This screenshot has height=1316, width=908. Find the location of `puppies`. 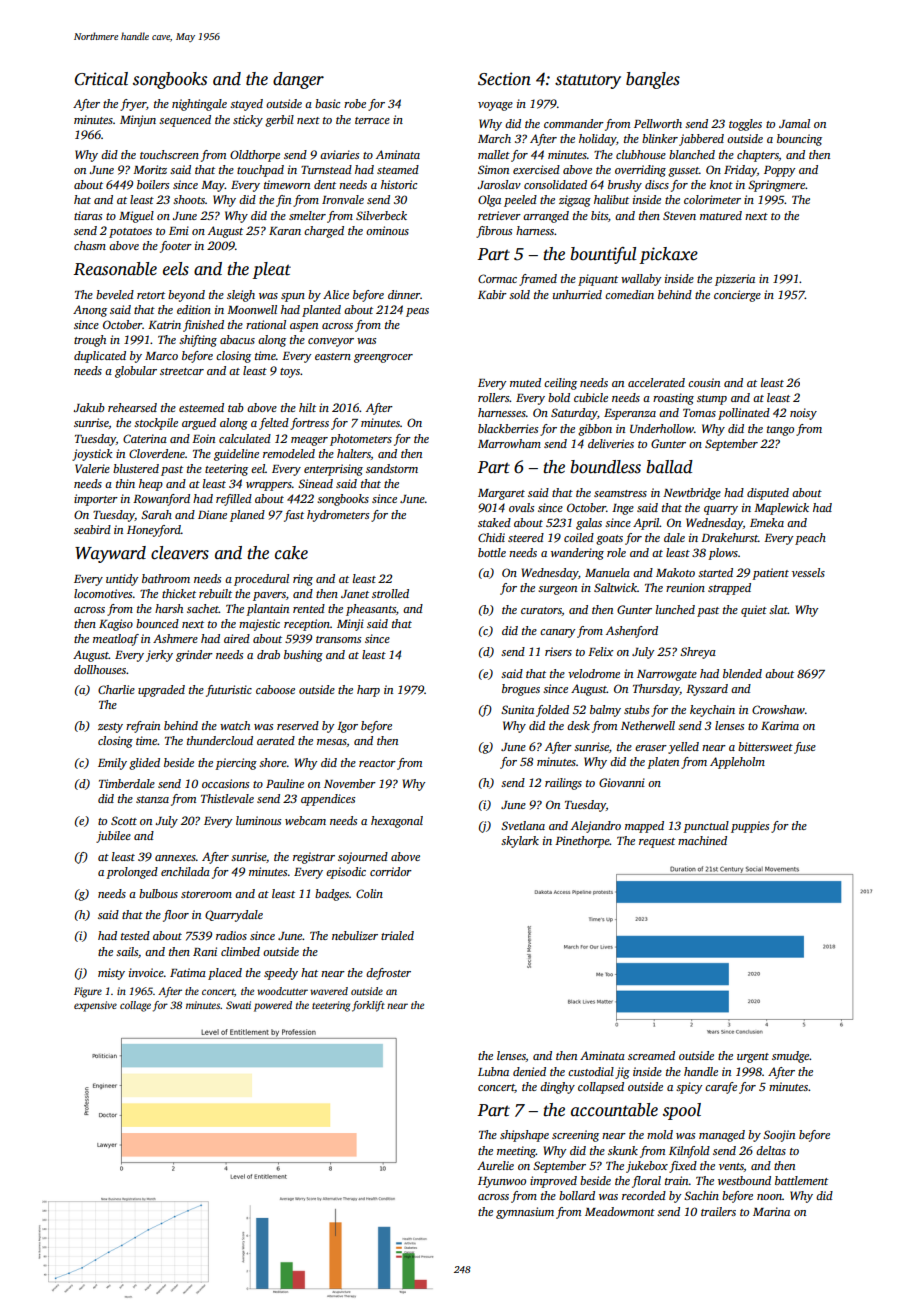

puppies is located at coordinates (750, 827).
